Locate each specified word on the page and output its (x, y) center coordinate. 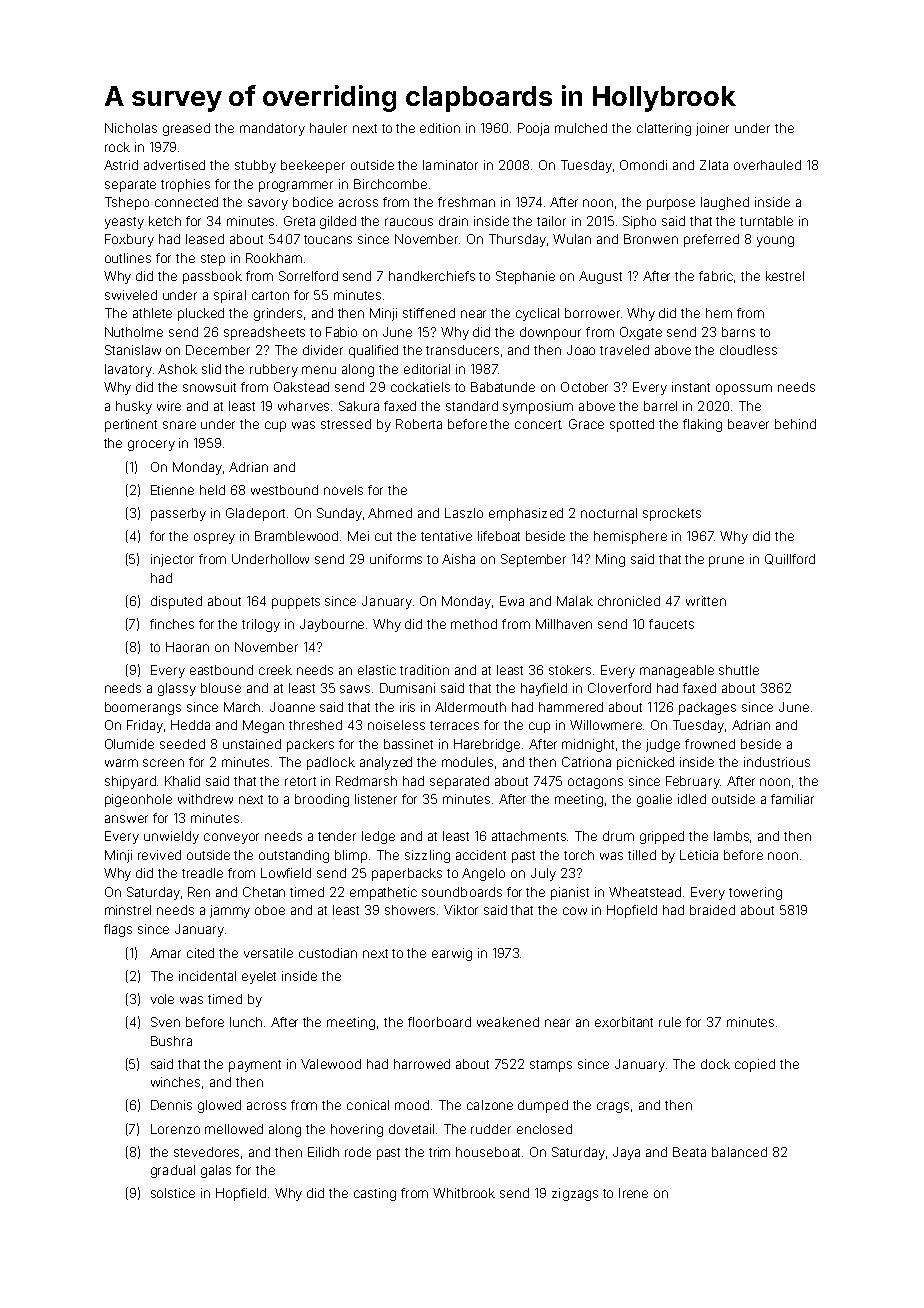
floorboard (439, 1022)
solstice (173, 1193)
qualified (373, 351)
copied (755, 1065)
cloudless (748, 350)
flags (118, 930)
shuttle (739, 670)
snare (179, 425)
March (242, 707)
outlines (128, 258)
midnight (588, 745)
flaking (702, 425)
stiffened (429, 313)
